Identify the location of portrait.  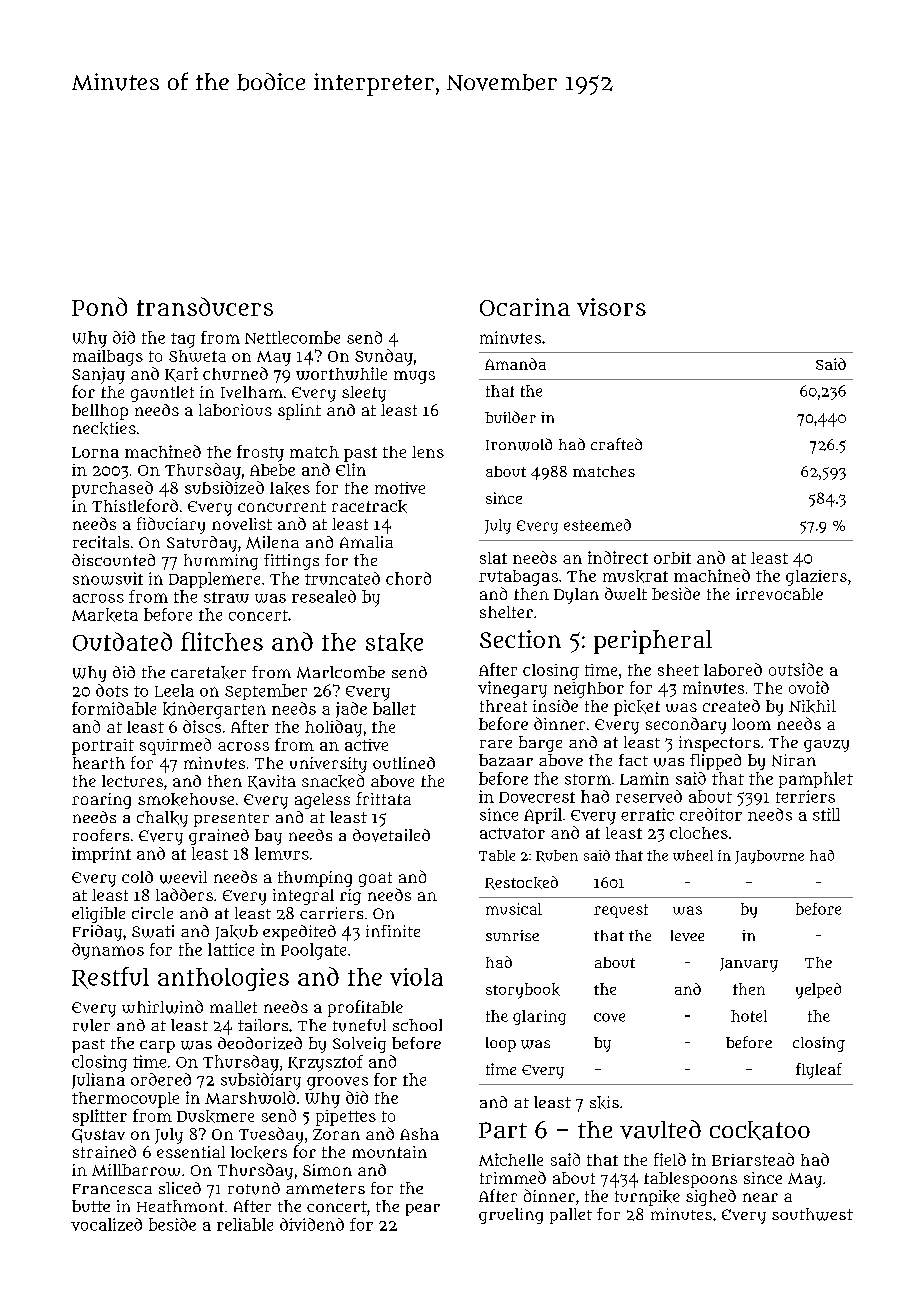
(103, 747).
